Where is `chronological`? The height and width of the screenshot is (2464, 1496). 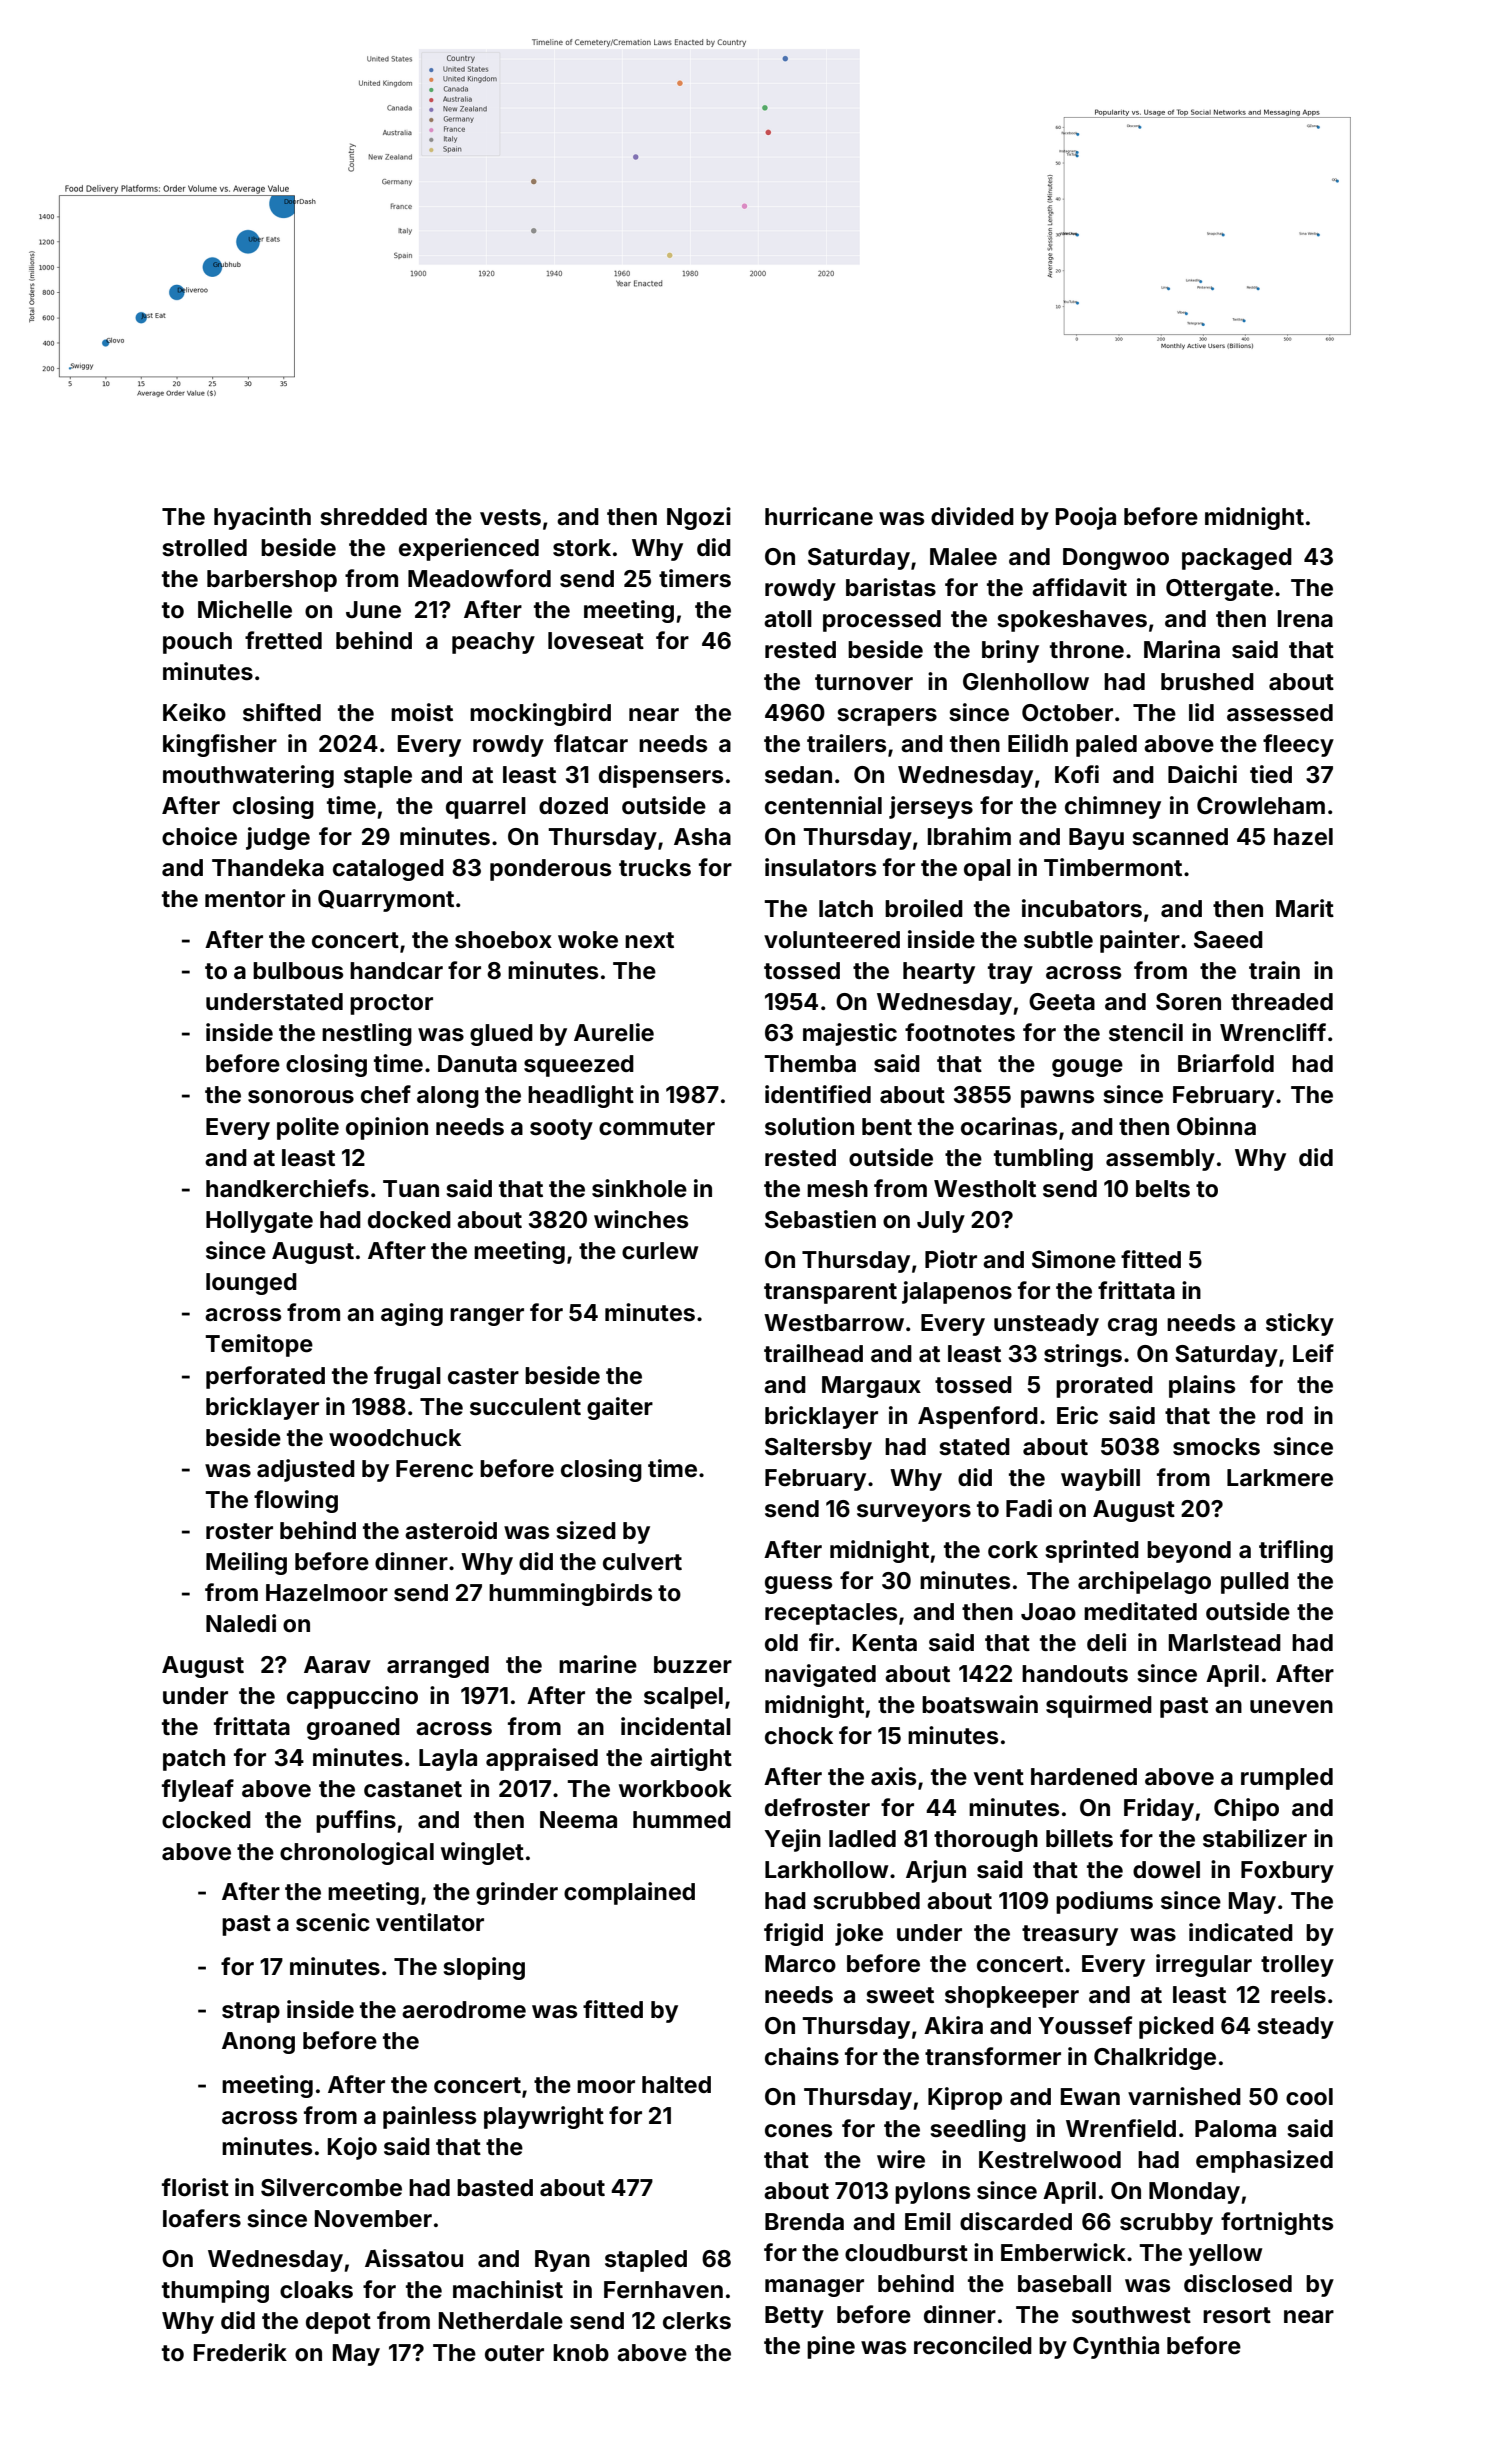
chronological is located at coordinates (357, 1853).
